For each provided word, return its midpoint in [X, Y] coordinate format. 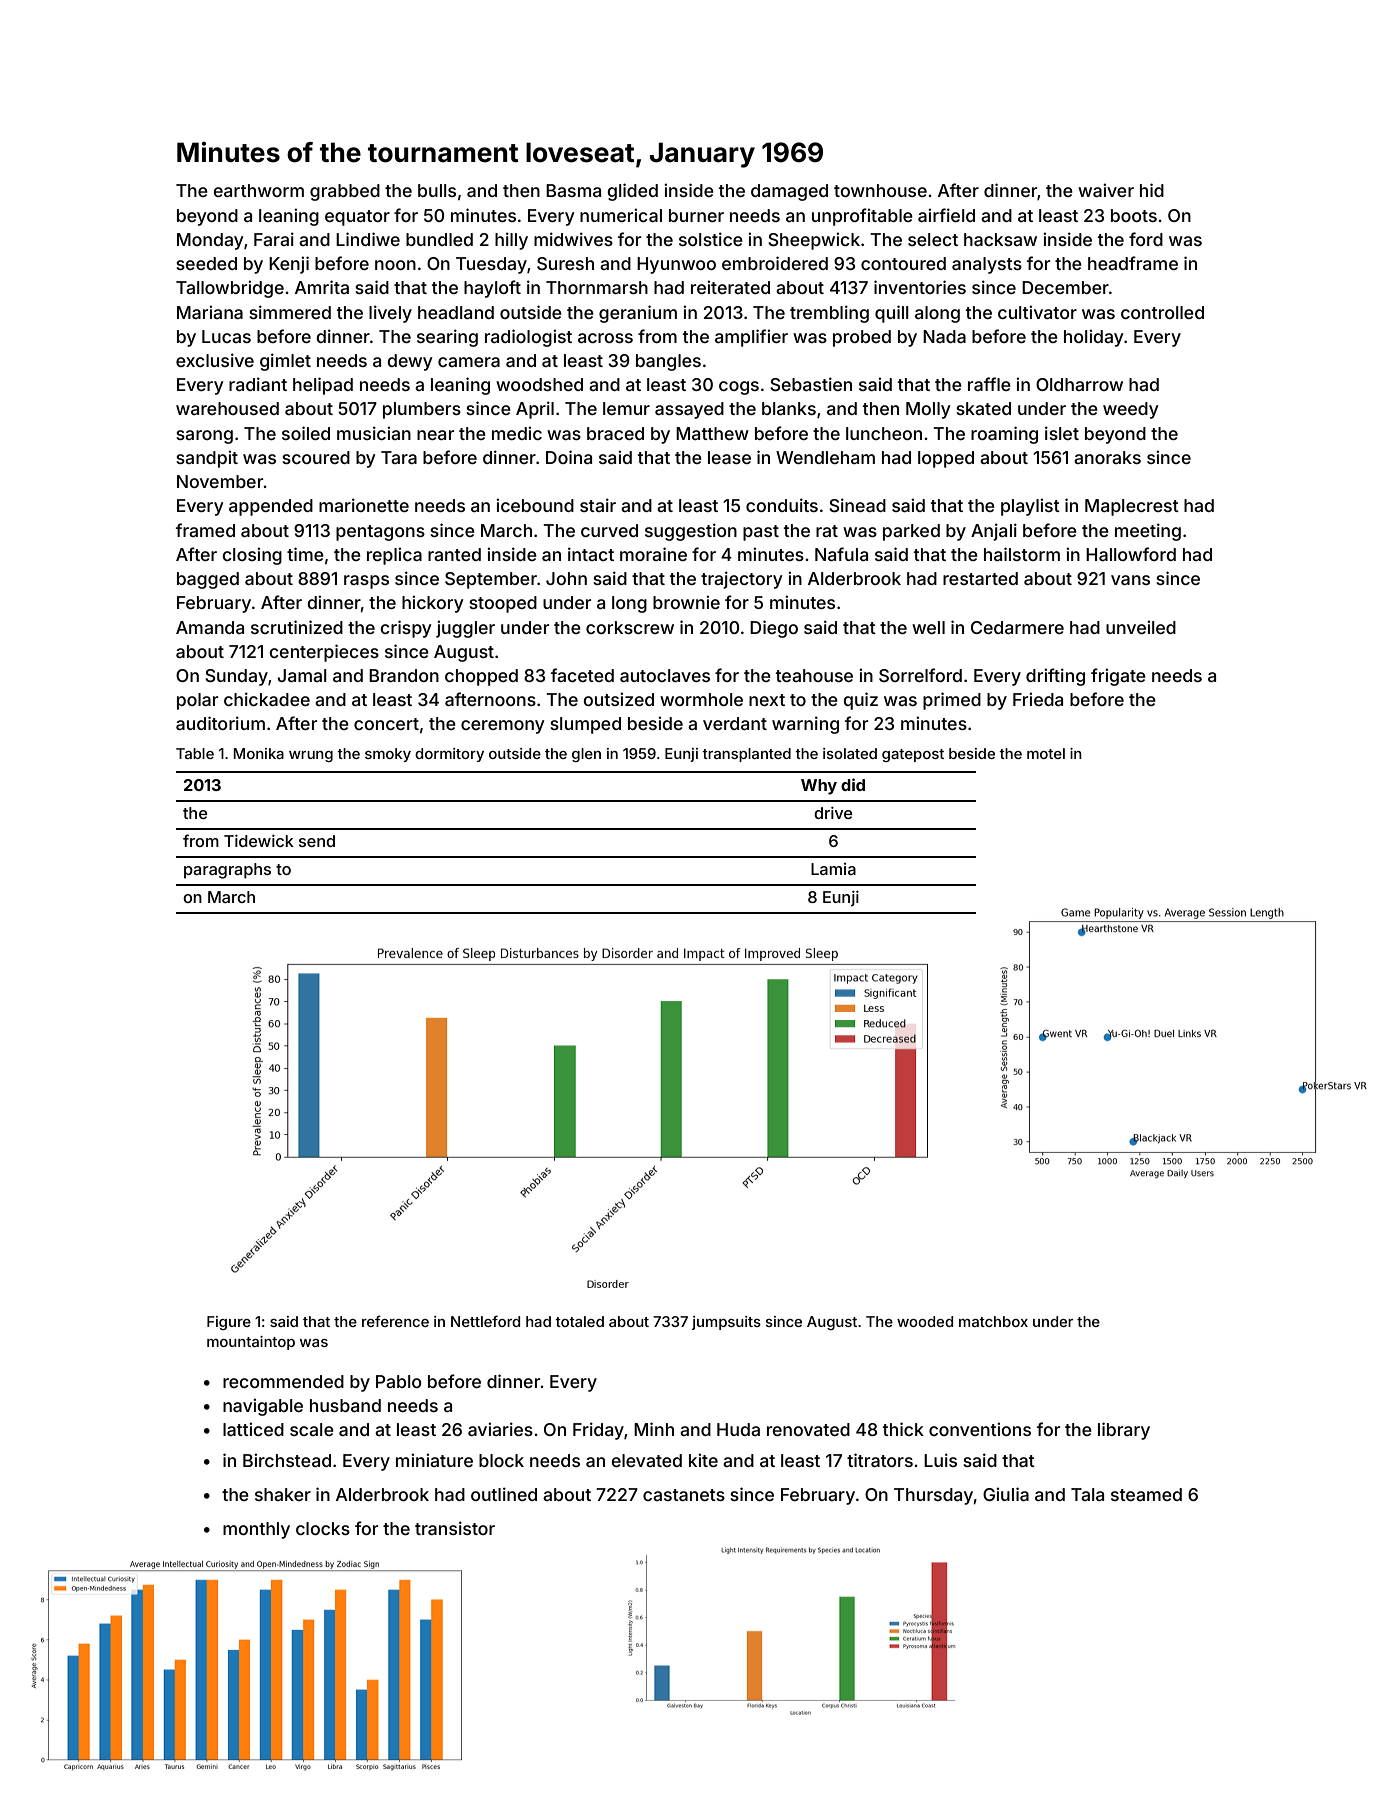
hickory [432, 604]
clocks [323, 1528]
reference [395, 1321]
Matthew [712, 433]
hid [1152, 190]
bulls [437, 190]
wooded [925, 1321]
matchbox [993, 1321]
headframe [1133, 263]
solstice [711, 239]
